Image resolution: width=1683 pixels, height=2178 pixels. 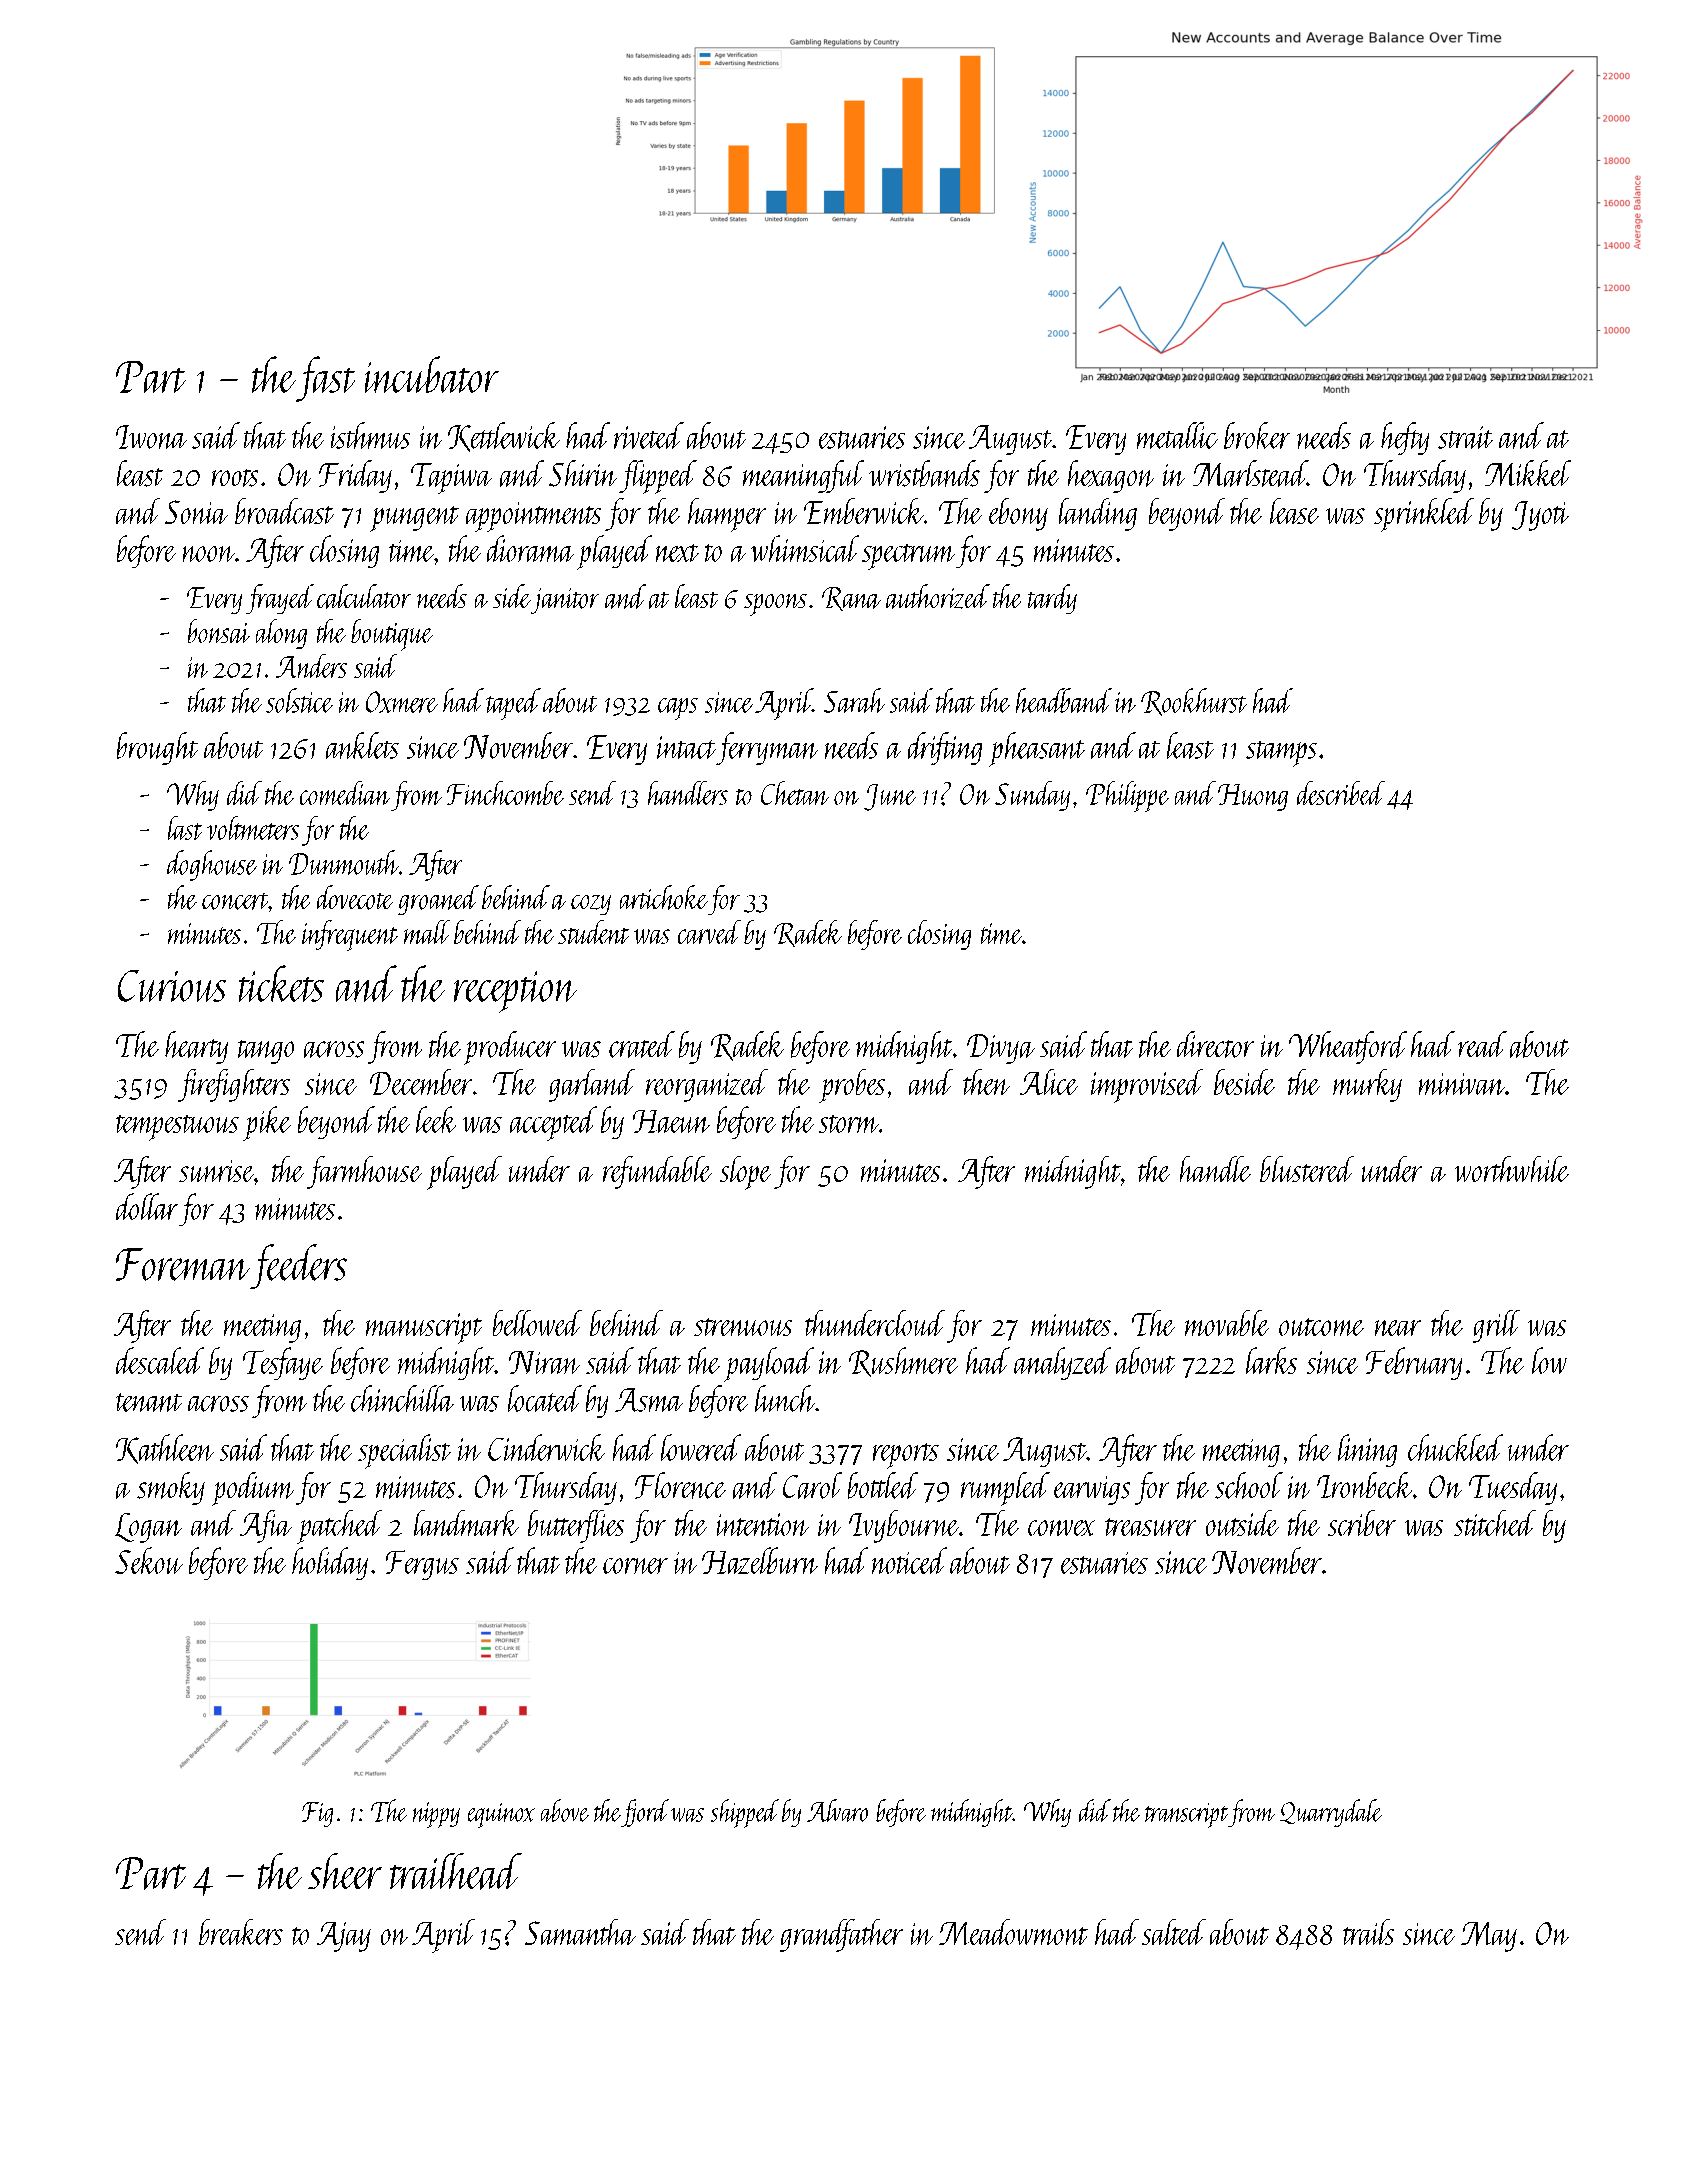 What do you see at coordinates (370, 435) in the screenshot?
I see `isthmus` at bounding box center [370, 435].
